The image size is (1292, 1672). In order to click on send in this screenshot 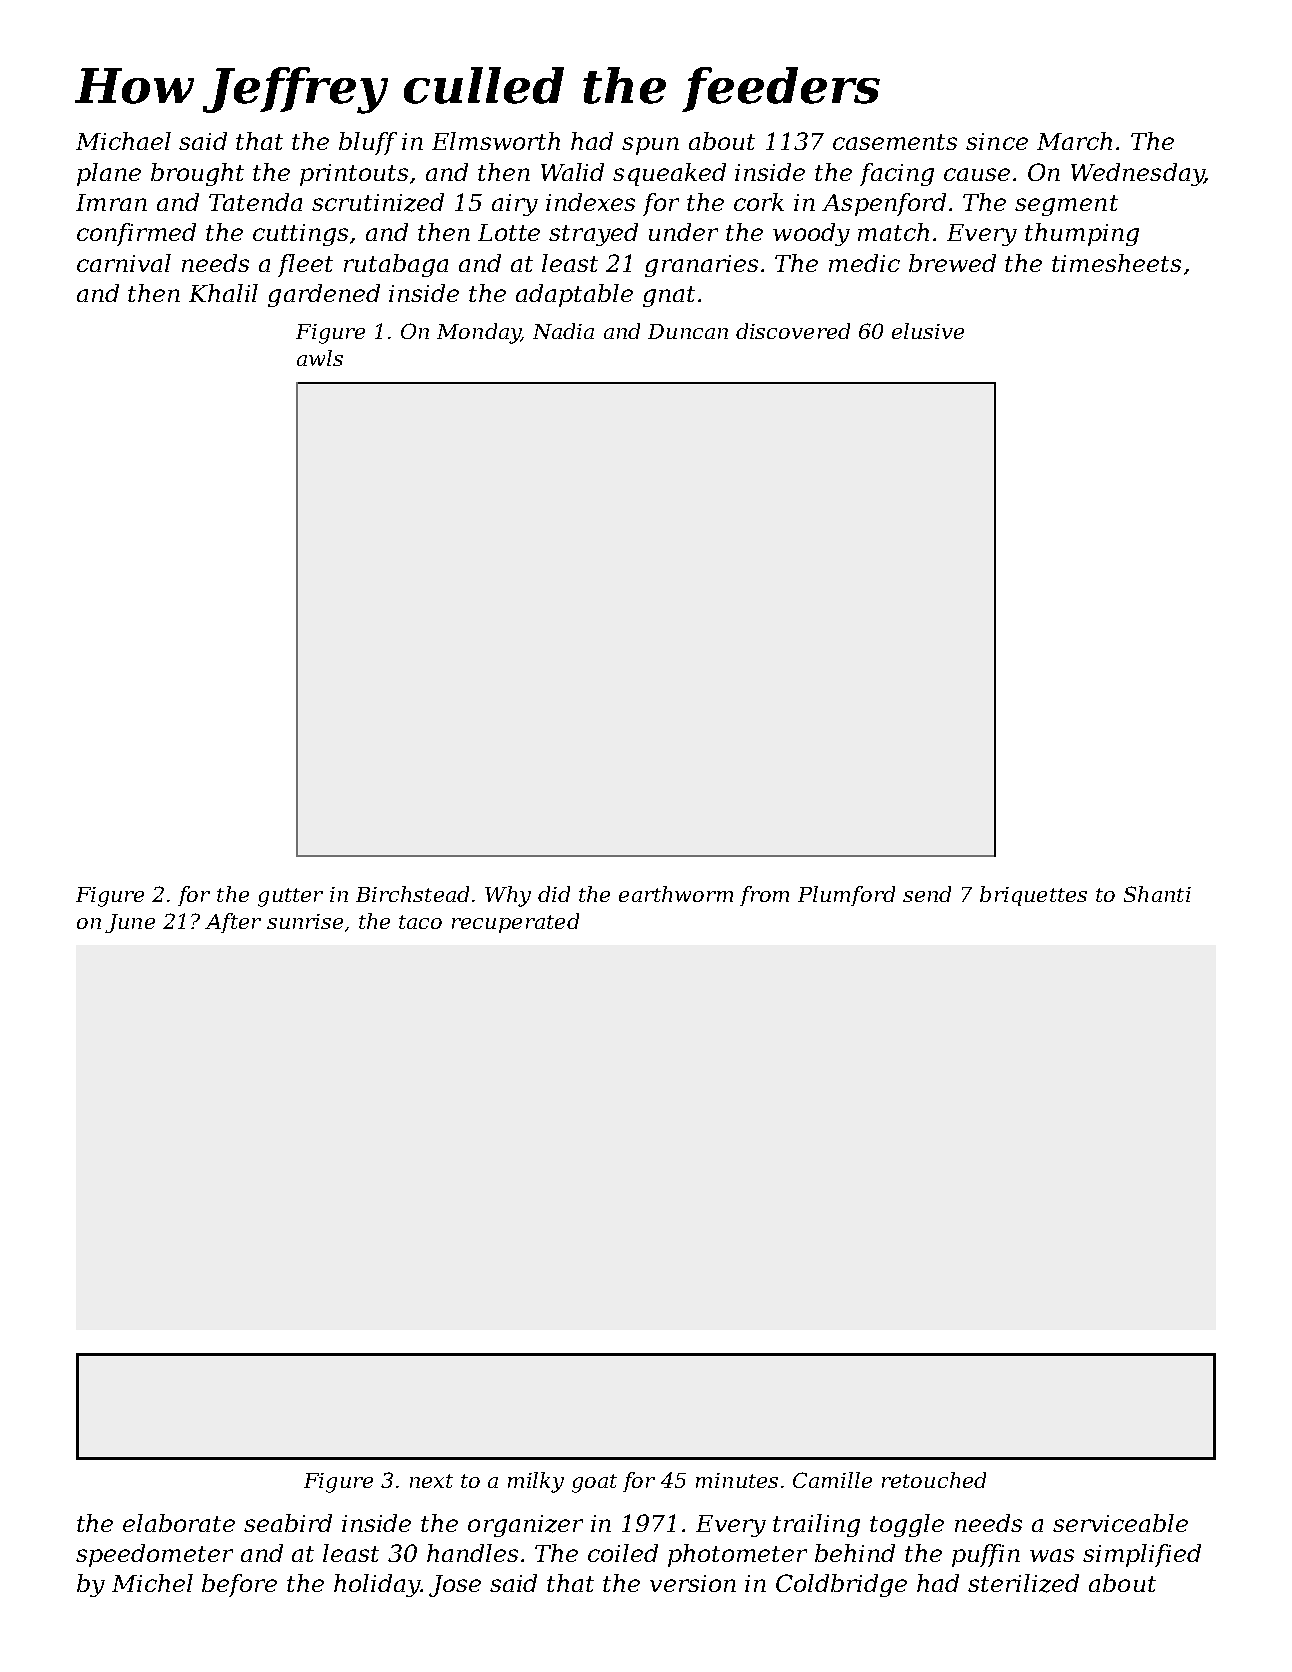, I will do `click(927, 894)`.
